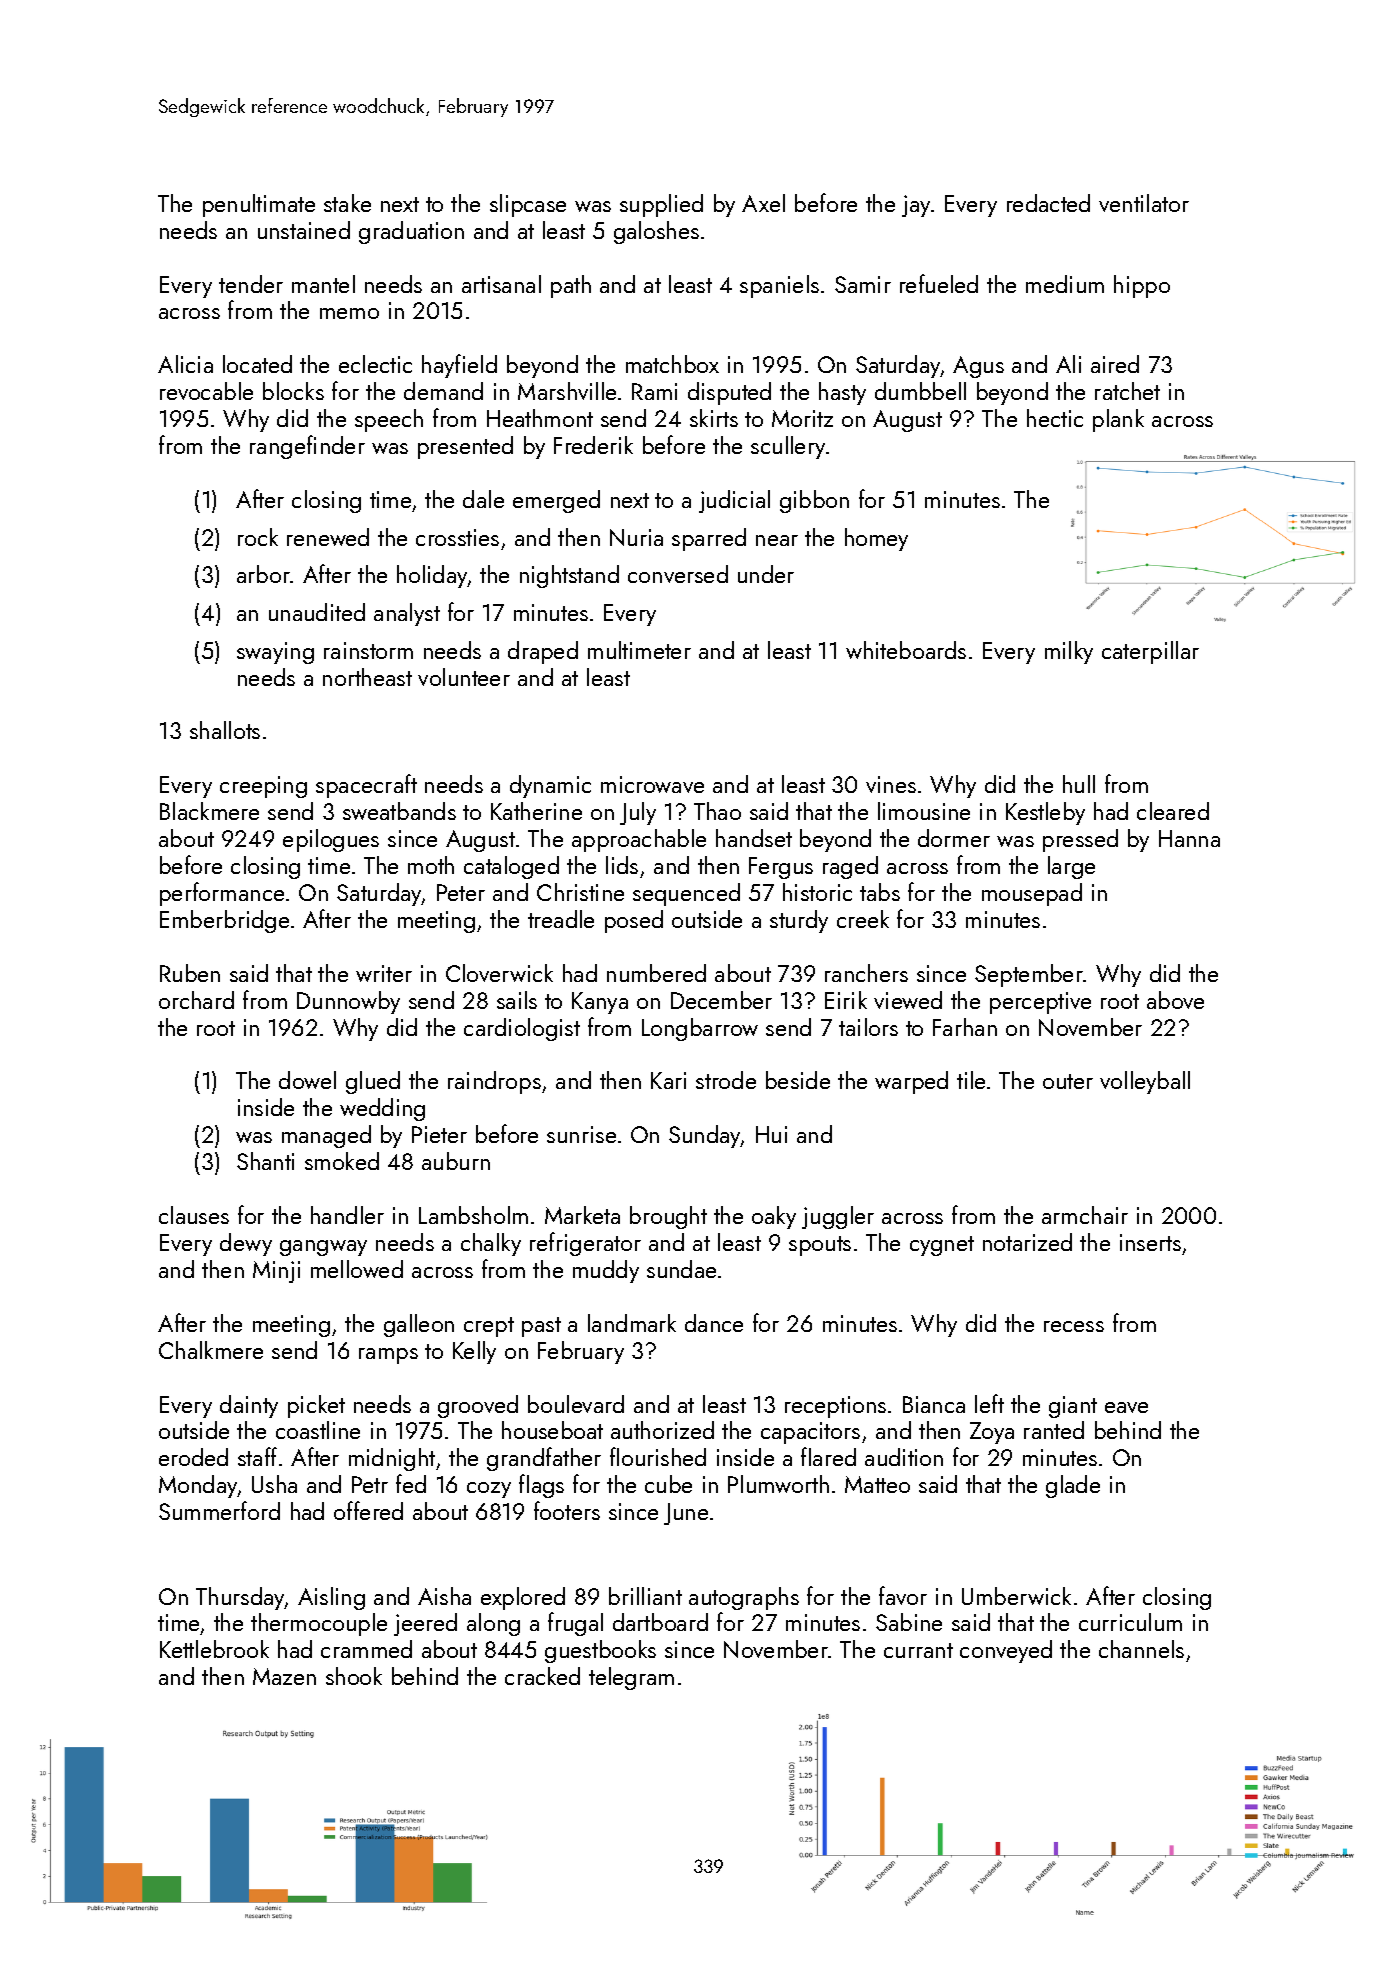  Describe the element at coordinates (284, 1676) in the image. I see `Mazen` at that location.
